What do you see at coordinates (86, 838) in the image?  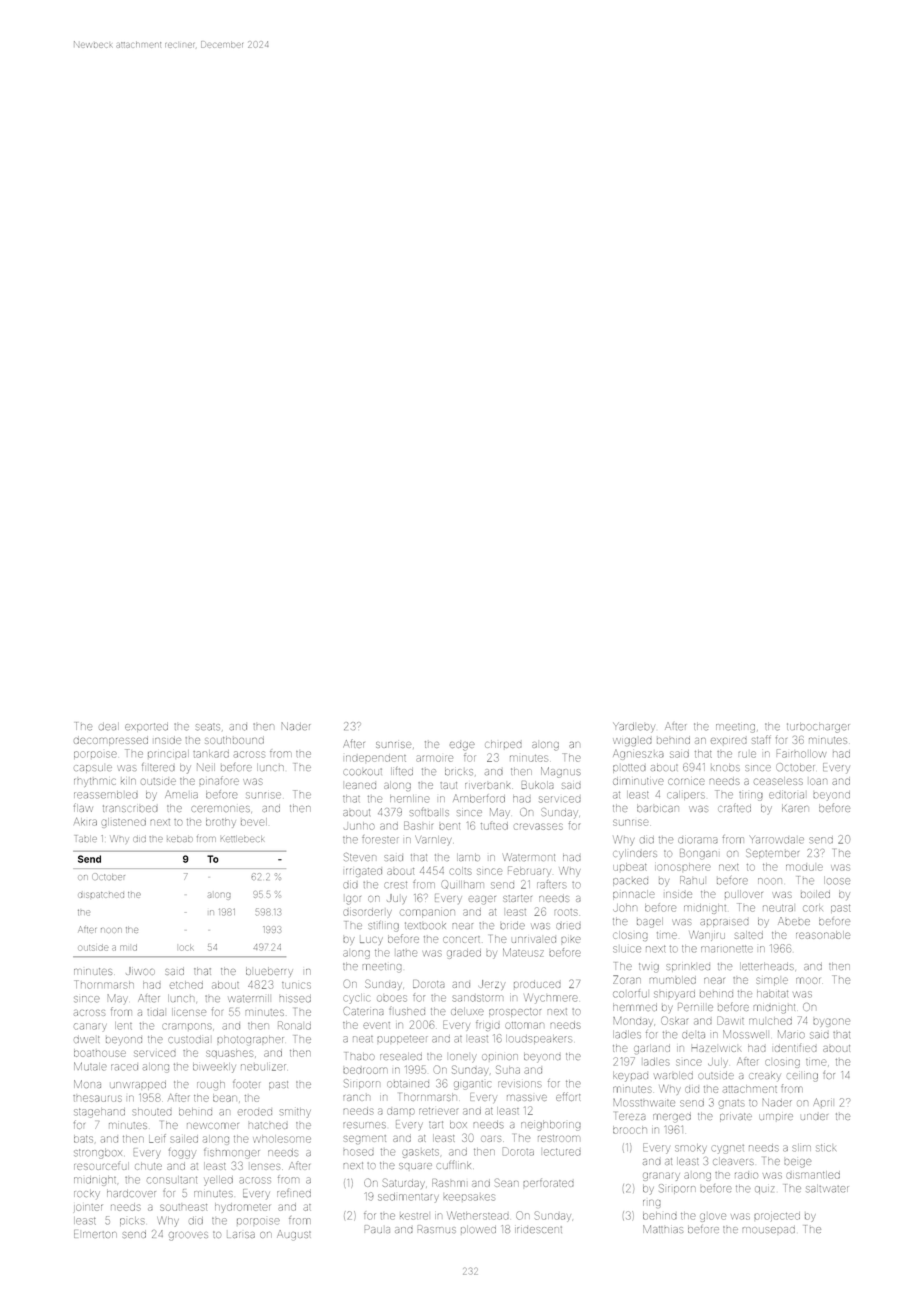 I see `Table` at bounding box center [86, 838].
